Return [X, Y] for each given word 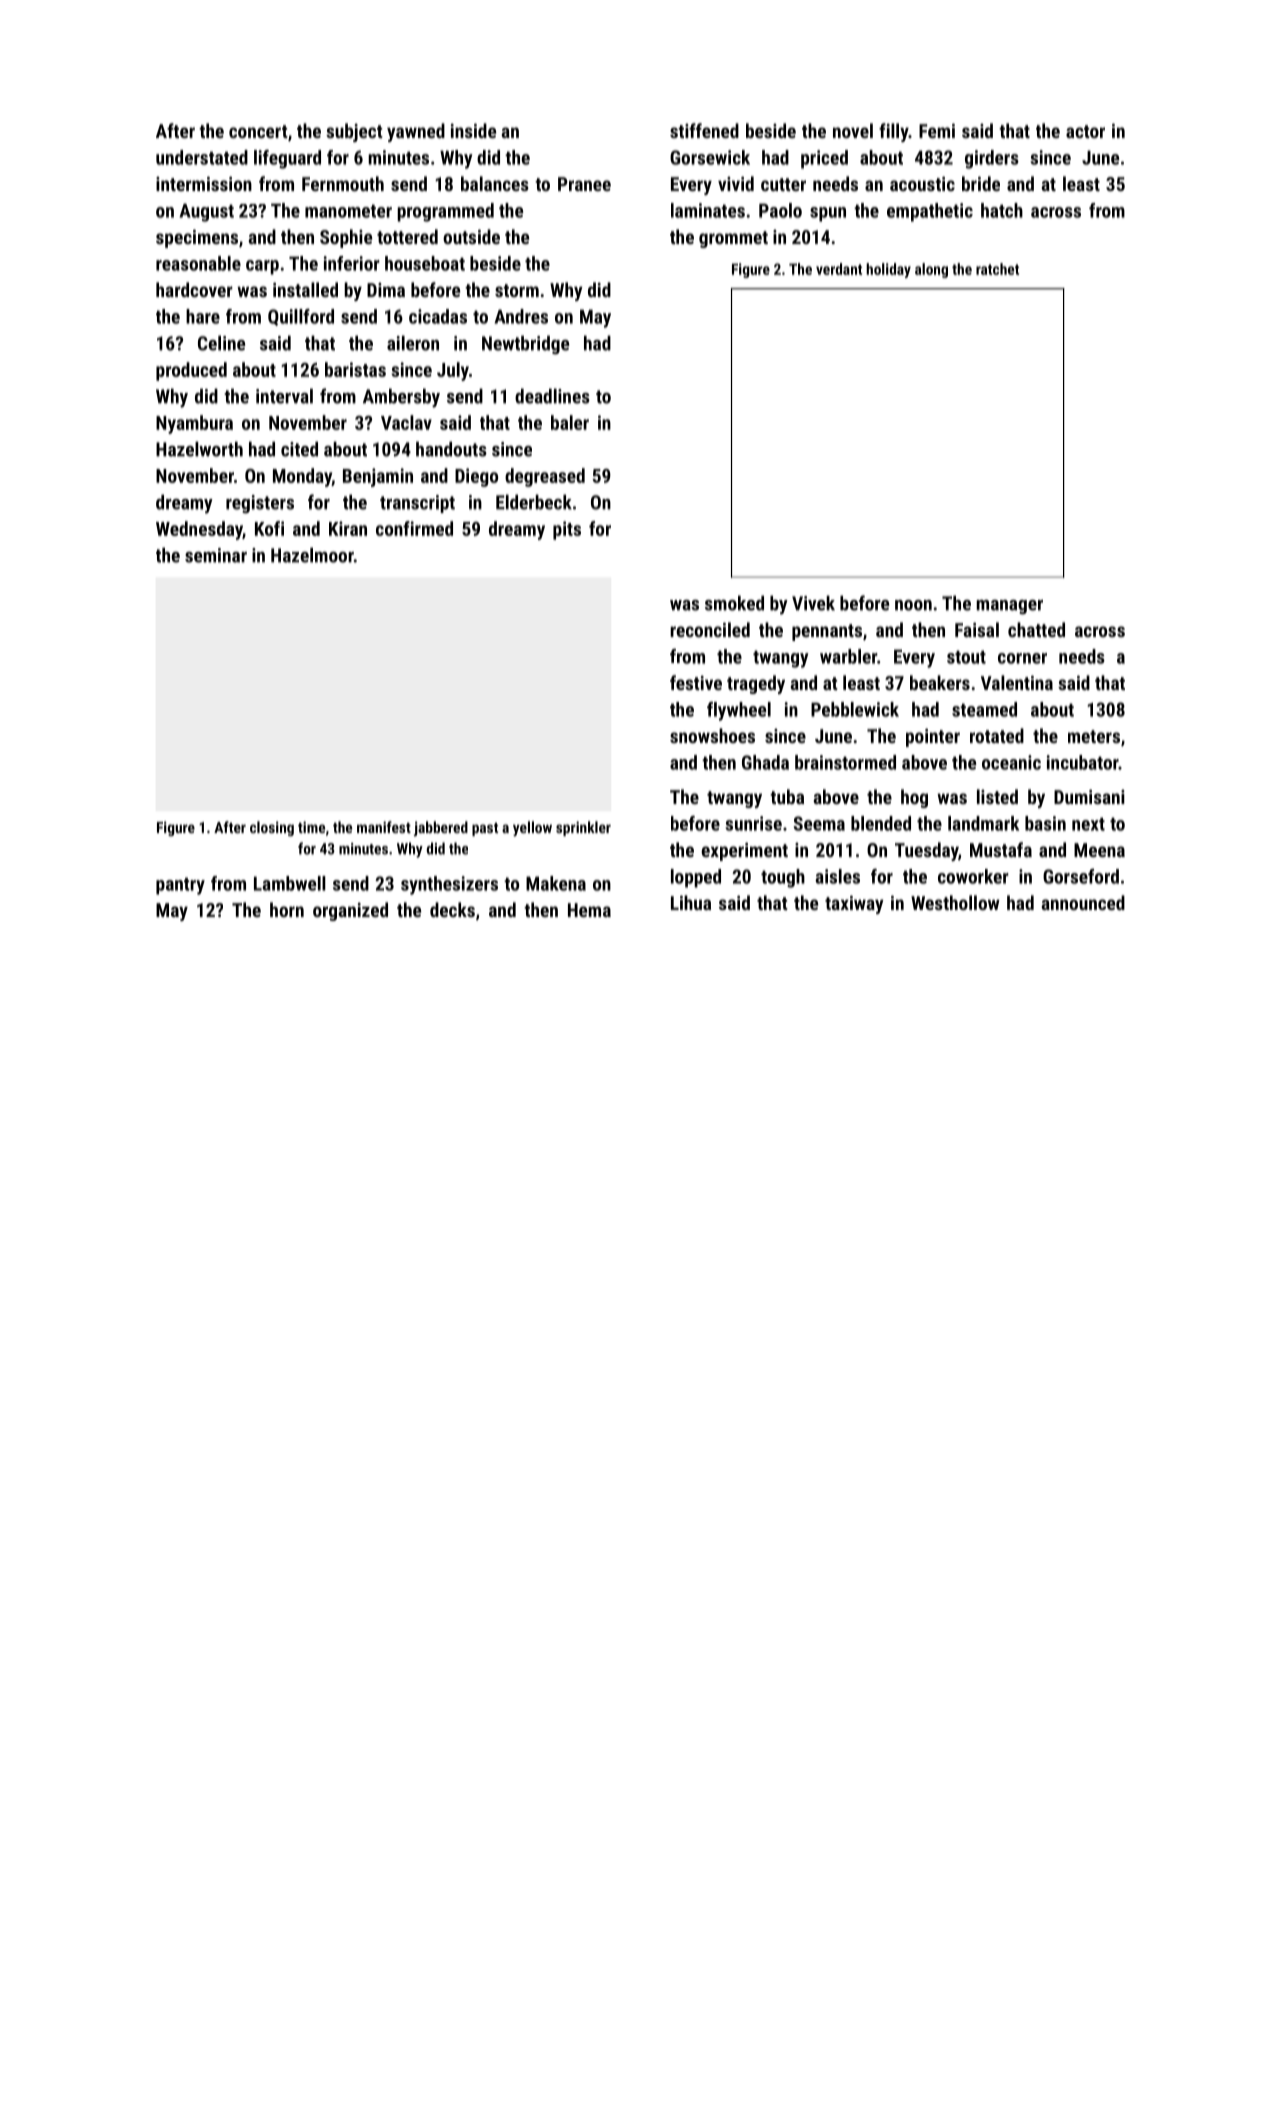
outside [471, 236]
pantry [180, 886]
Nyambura [194, 424]
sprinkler [583, 828]
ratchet [997, 269]
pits [567, 530]
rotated [997, 735]
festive [696, 682]
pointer [933, 737]
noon [913, 605]
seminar [216, 555]
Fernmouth [343, 183]
